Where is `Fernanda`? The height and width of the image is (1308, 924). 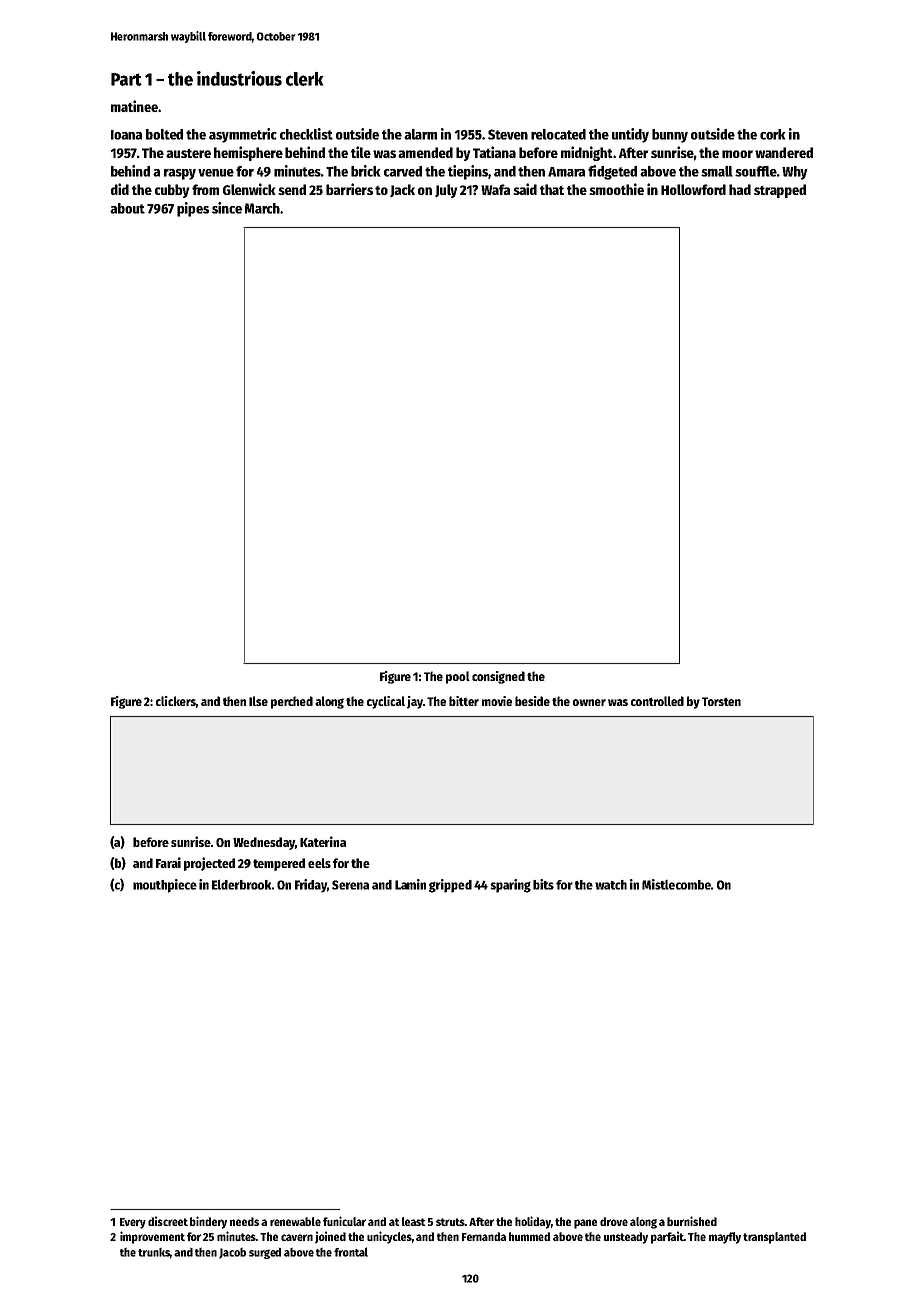 Fernanda is located at coordinates (484, 1236).
